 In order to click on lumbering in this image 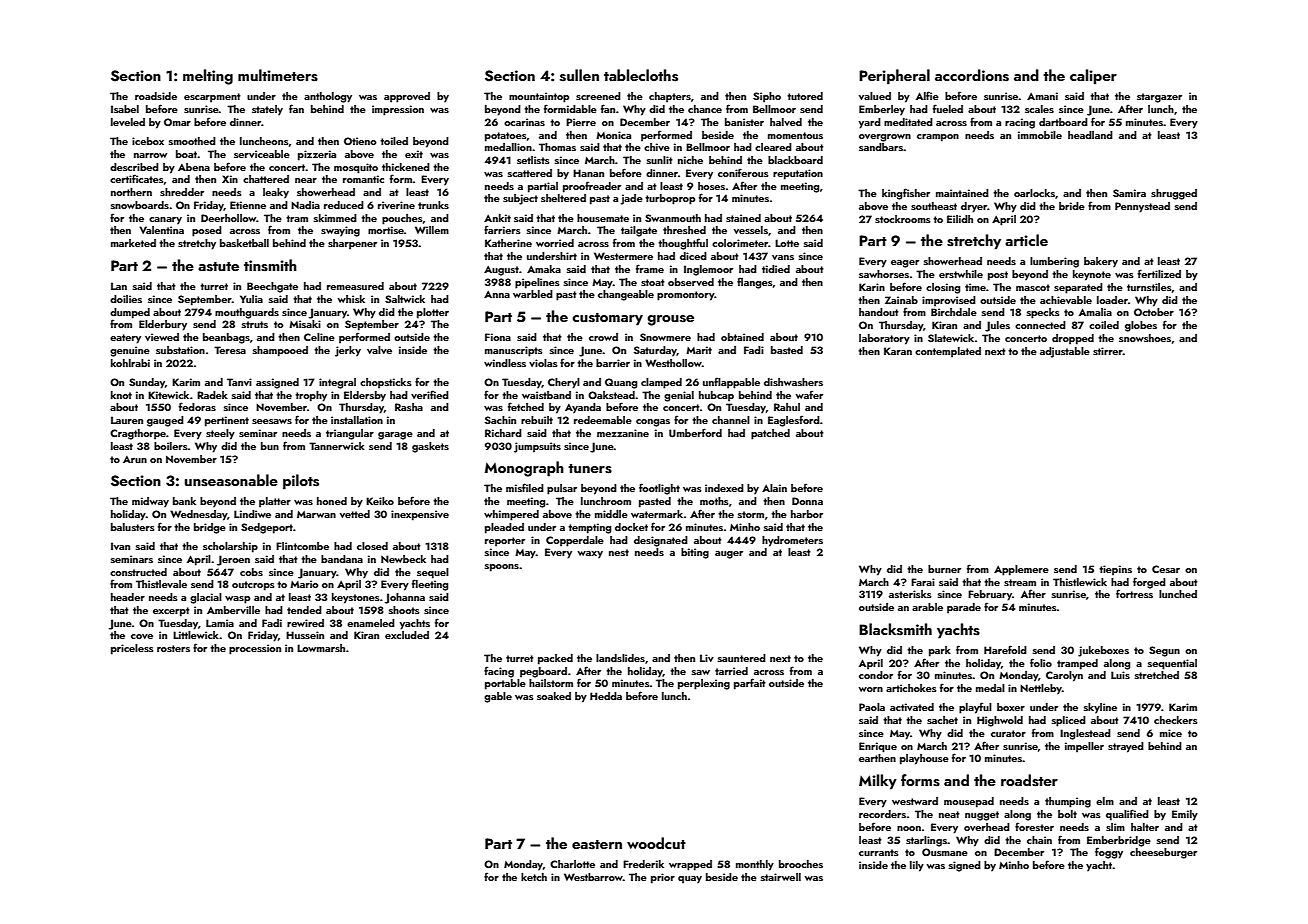, I will do `click(1054, 262)`.
